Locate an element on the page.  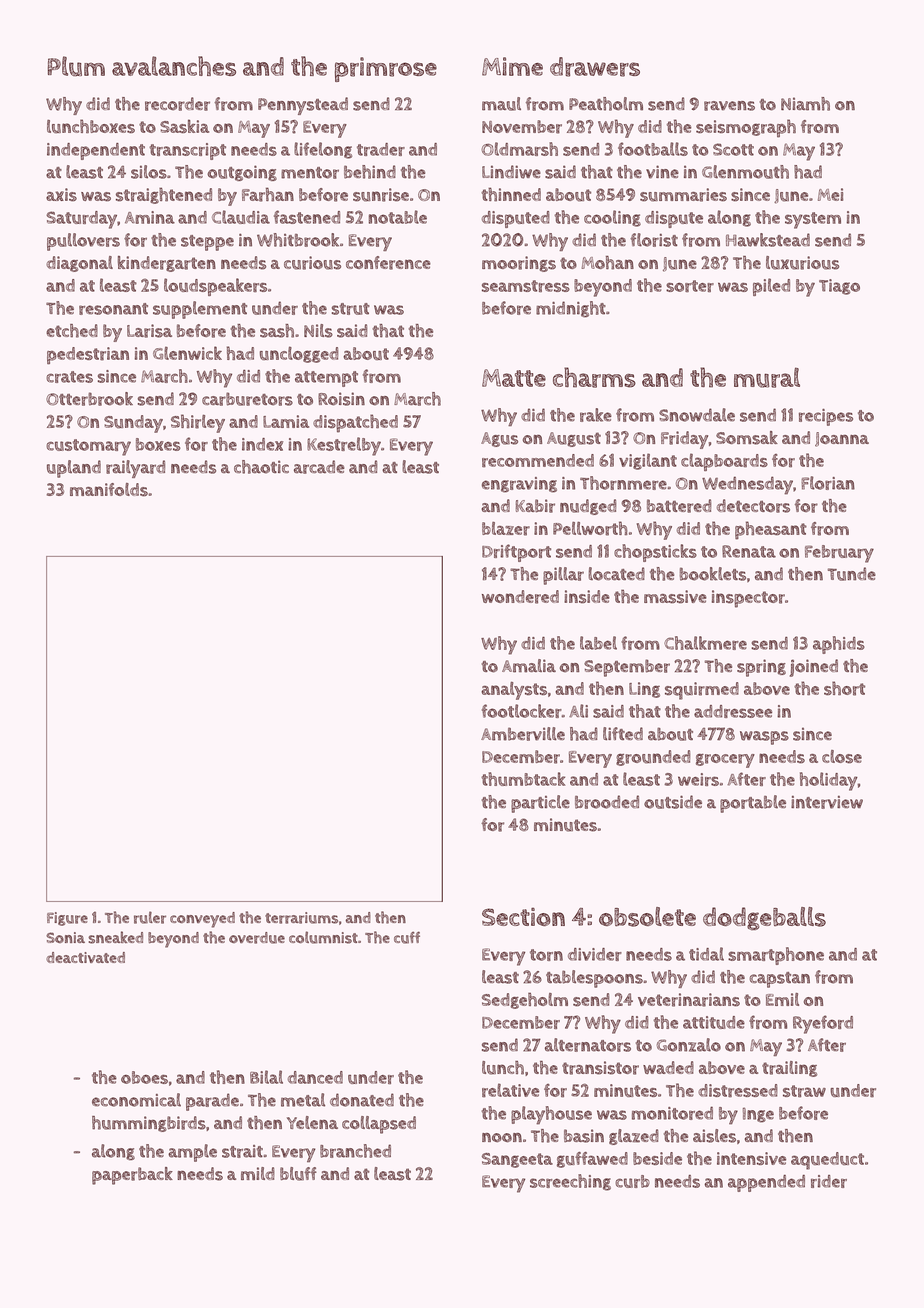
Figure is located at coordinates (67, 919).
